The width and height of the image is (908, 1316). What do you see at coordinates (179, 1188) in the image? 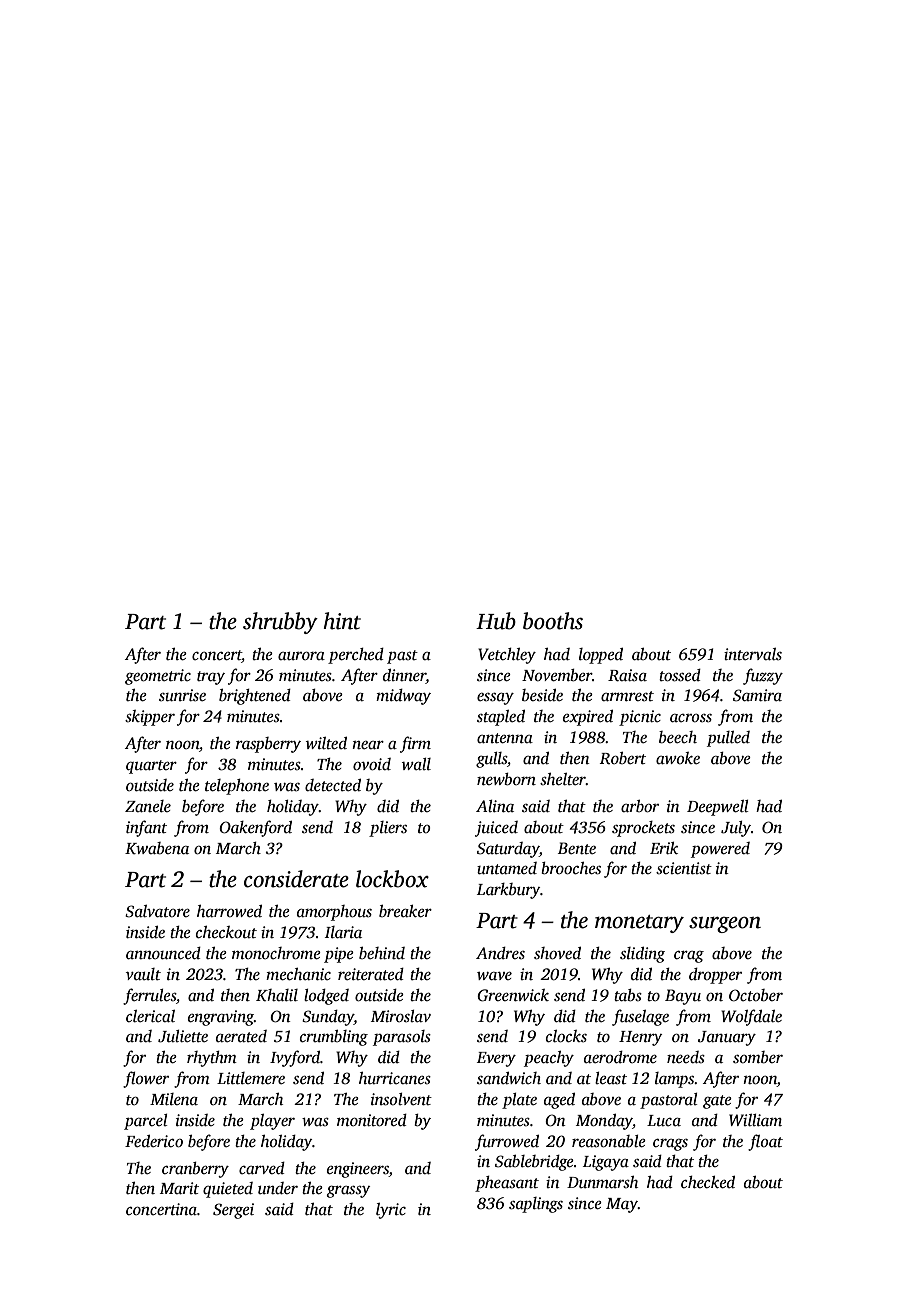
I see `Marit` at bounding box center [179, 1188].
